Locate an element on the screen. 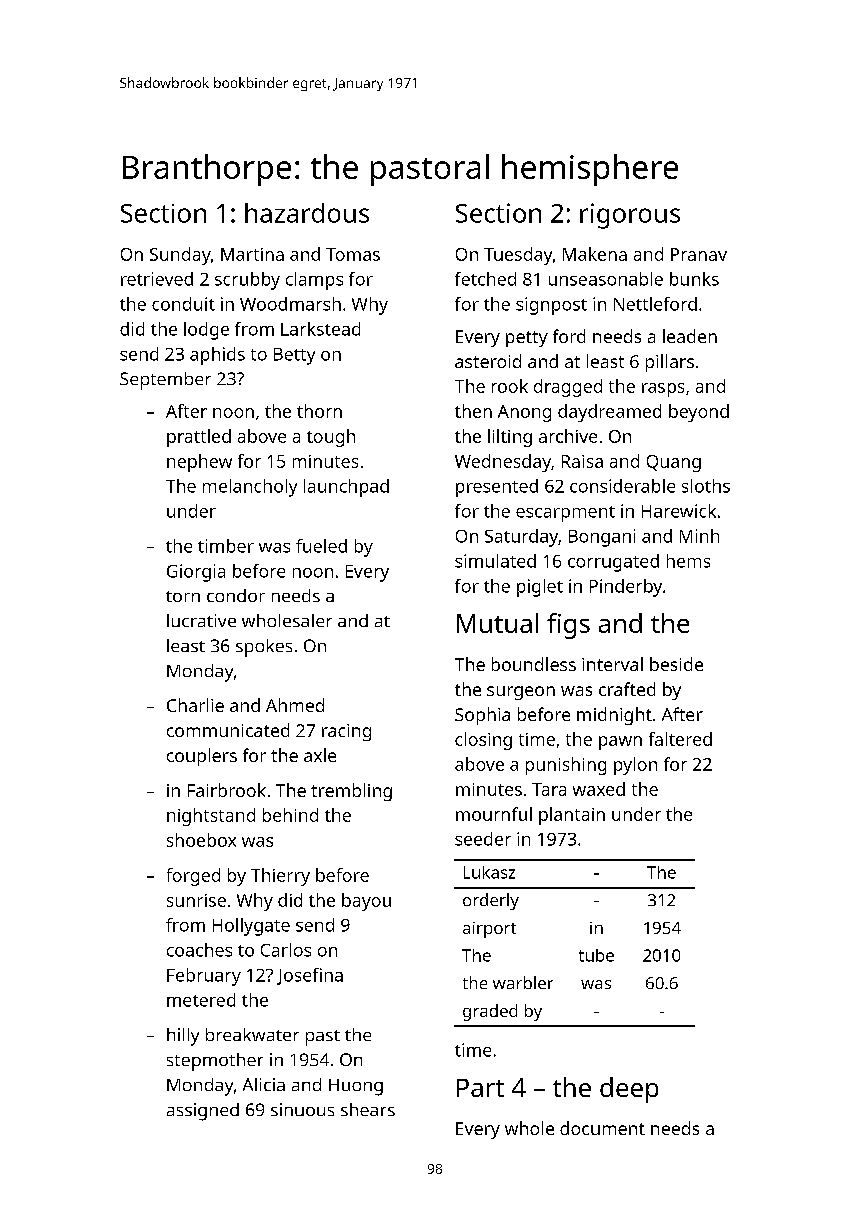  hazardous is located at coordinates (307, 213).
